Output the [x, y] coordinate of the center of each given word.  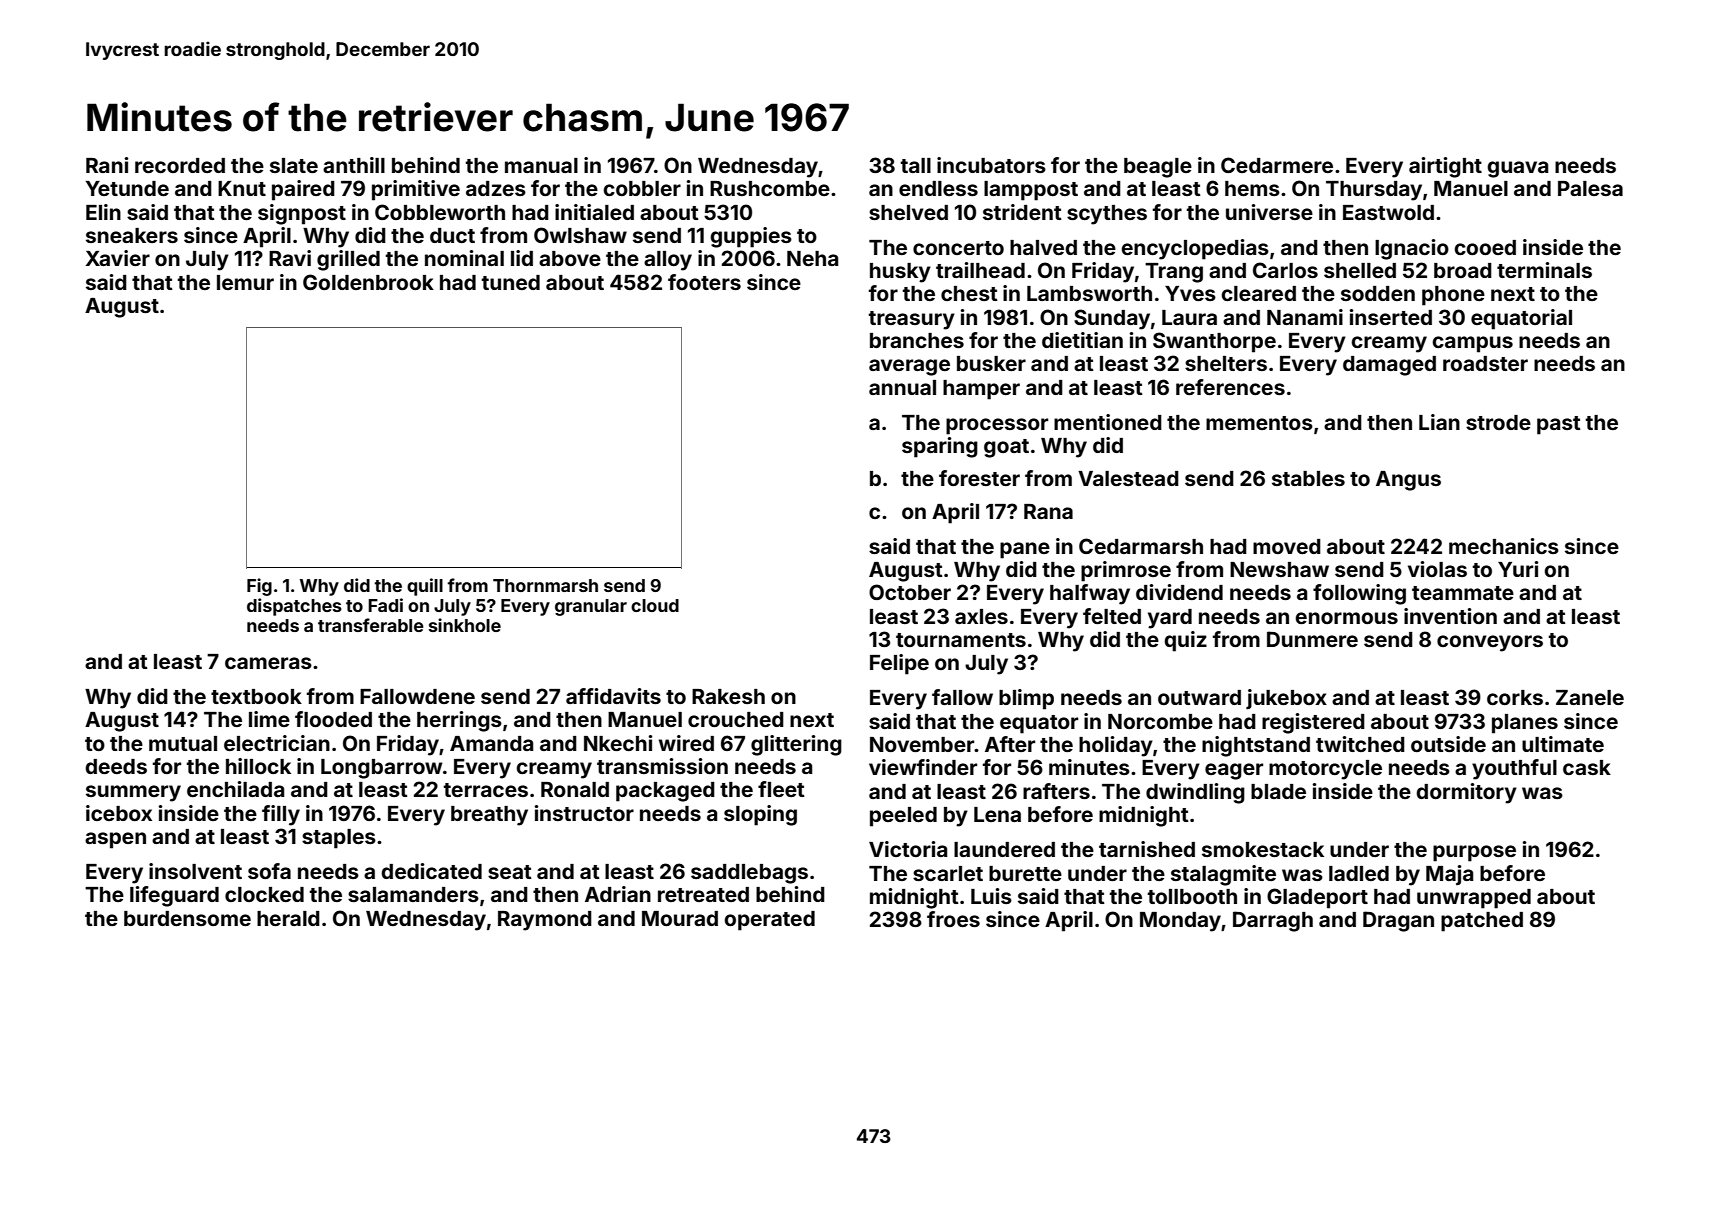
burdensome [187, 918]
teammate [1463, 593]
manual [541, 165]
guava [1517, 169]
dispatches [294, 607]
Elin [103, 212]
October [910, 592]
